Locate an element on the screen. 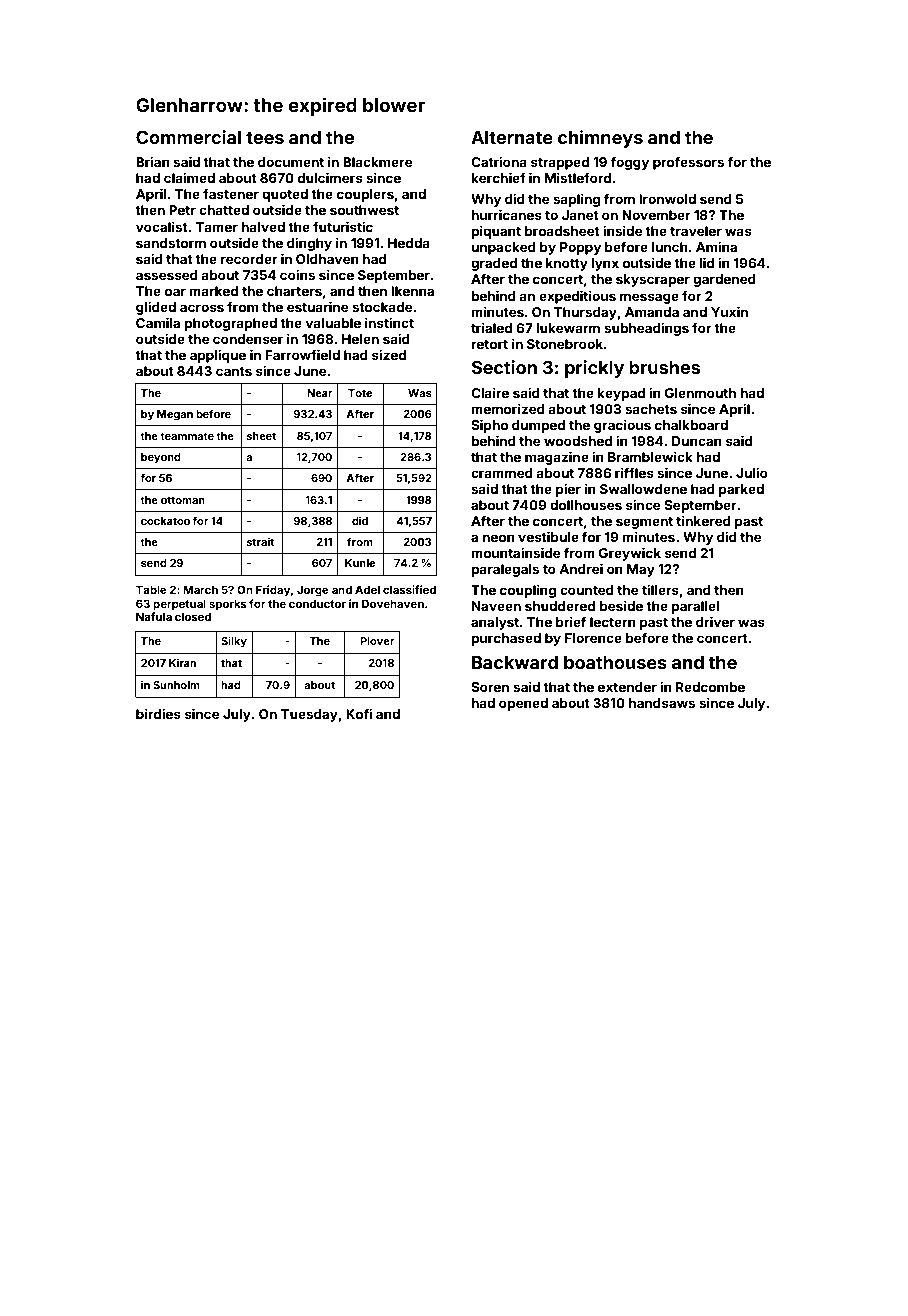 The height and width of the screenshot is (1316, 908). Glenmouth is located at coordinates (700, 393).
